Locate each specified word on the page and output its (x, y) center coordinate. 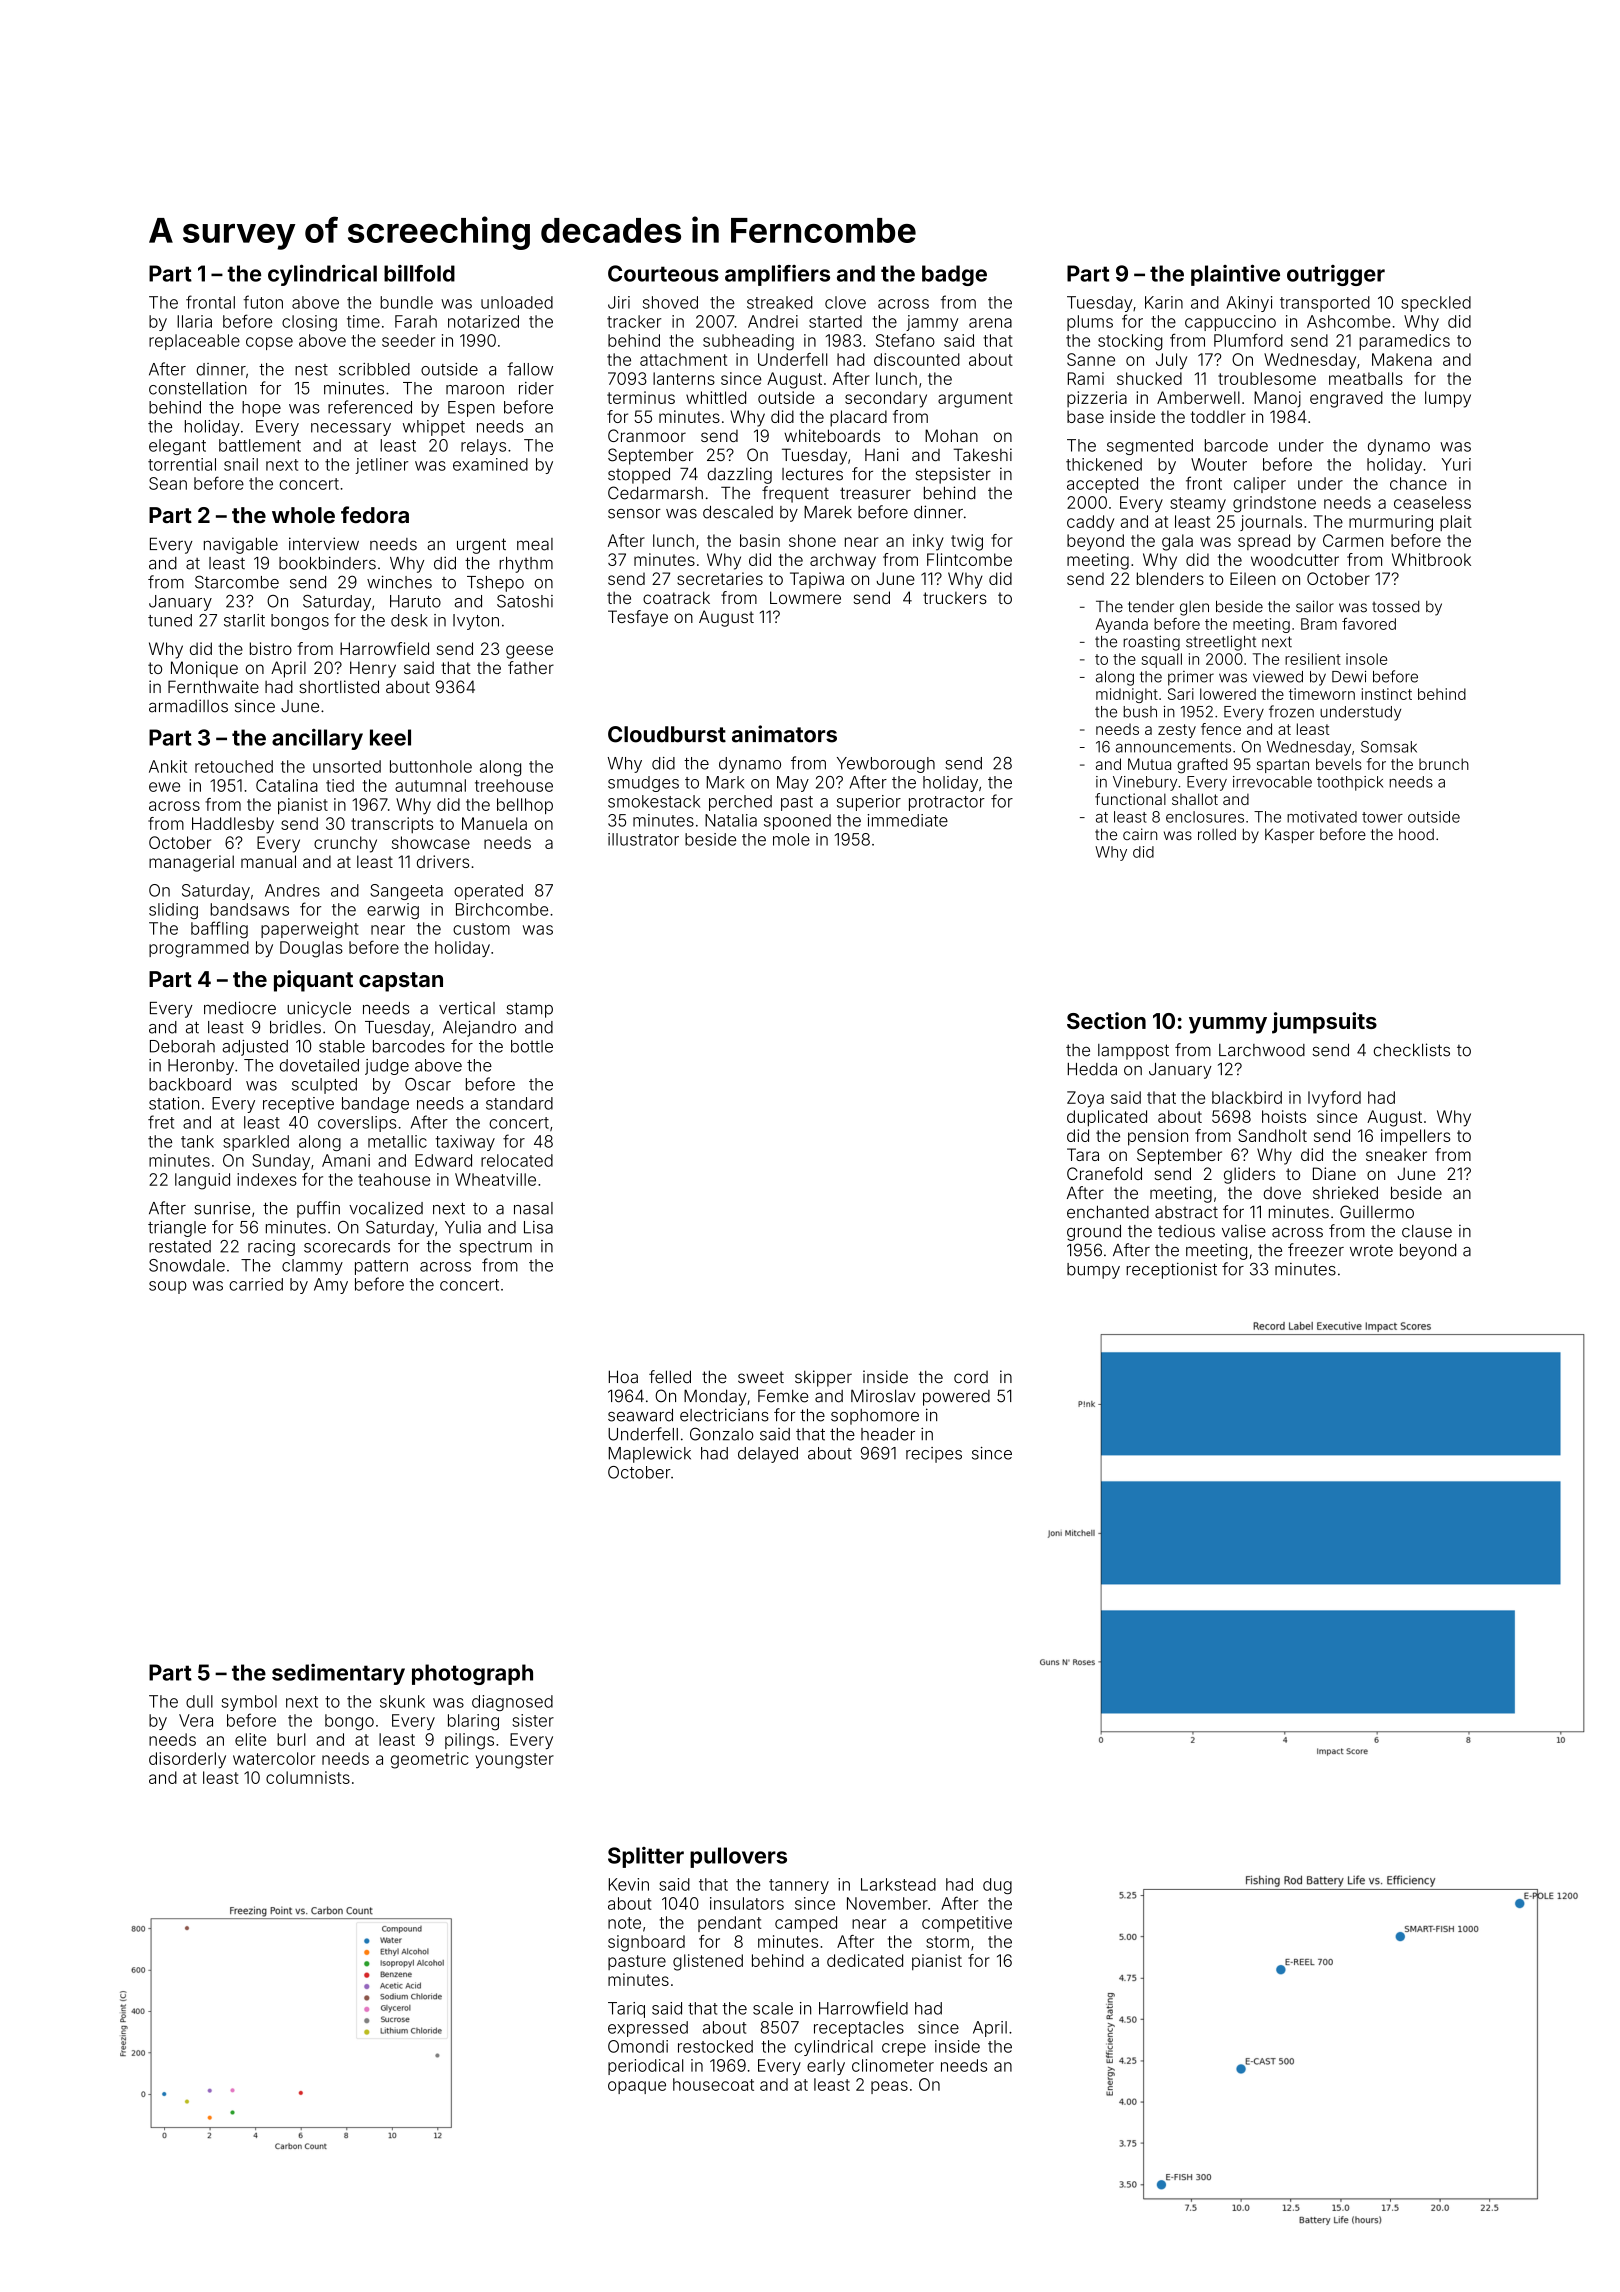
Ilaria (194, 321)
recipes (934, 1455)
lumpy (1448, 399)
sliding (173, 911)
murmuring (1391, 523)
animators (784, 734)
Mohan (951, 435)
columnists (308, 1777)
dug (997, 1886)
